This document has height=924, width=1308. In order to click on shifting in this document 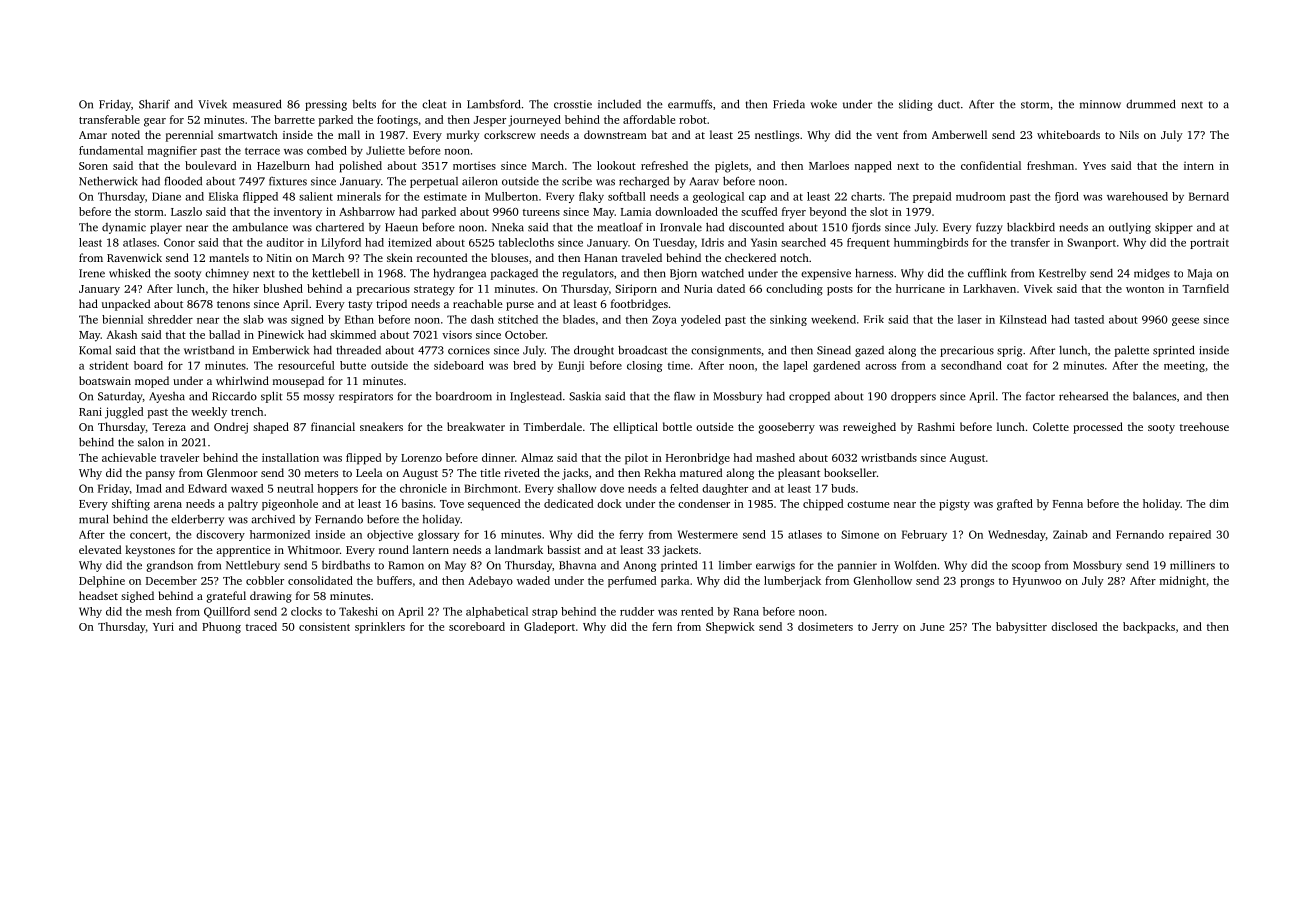, I will do `click(131, 505)`.
